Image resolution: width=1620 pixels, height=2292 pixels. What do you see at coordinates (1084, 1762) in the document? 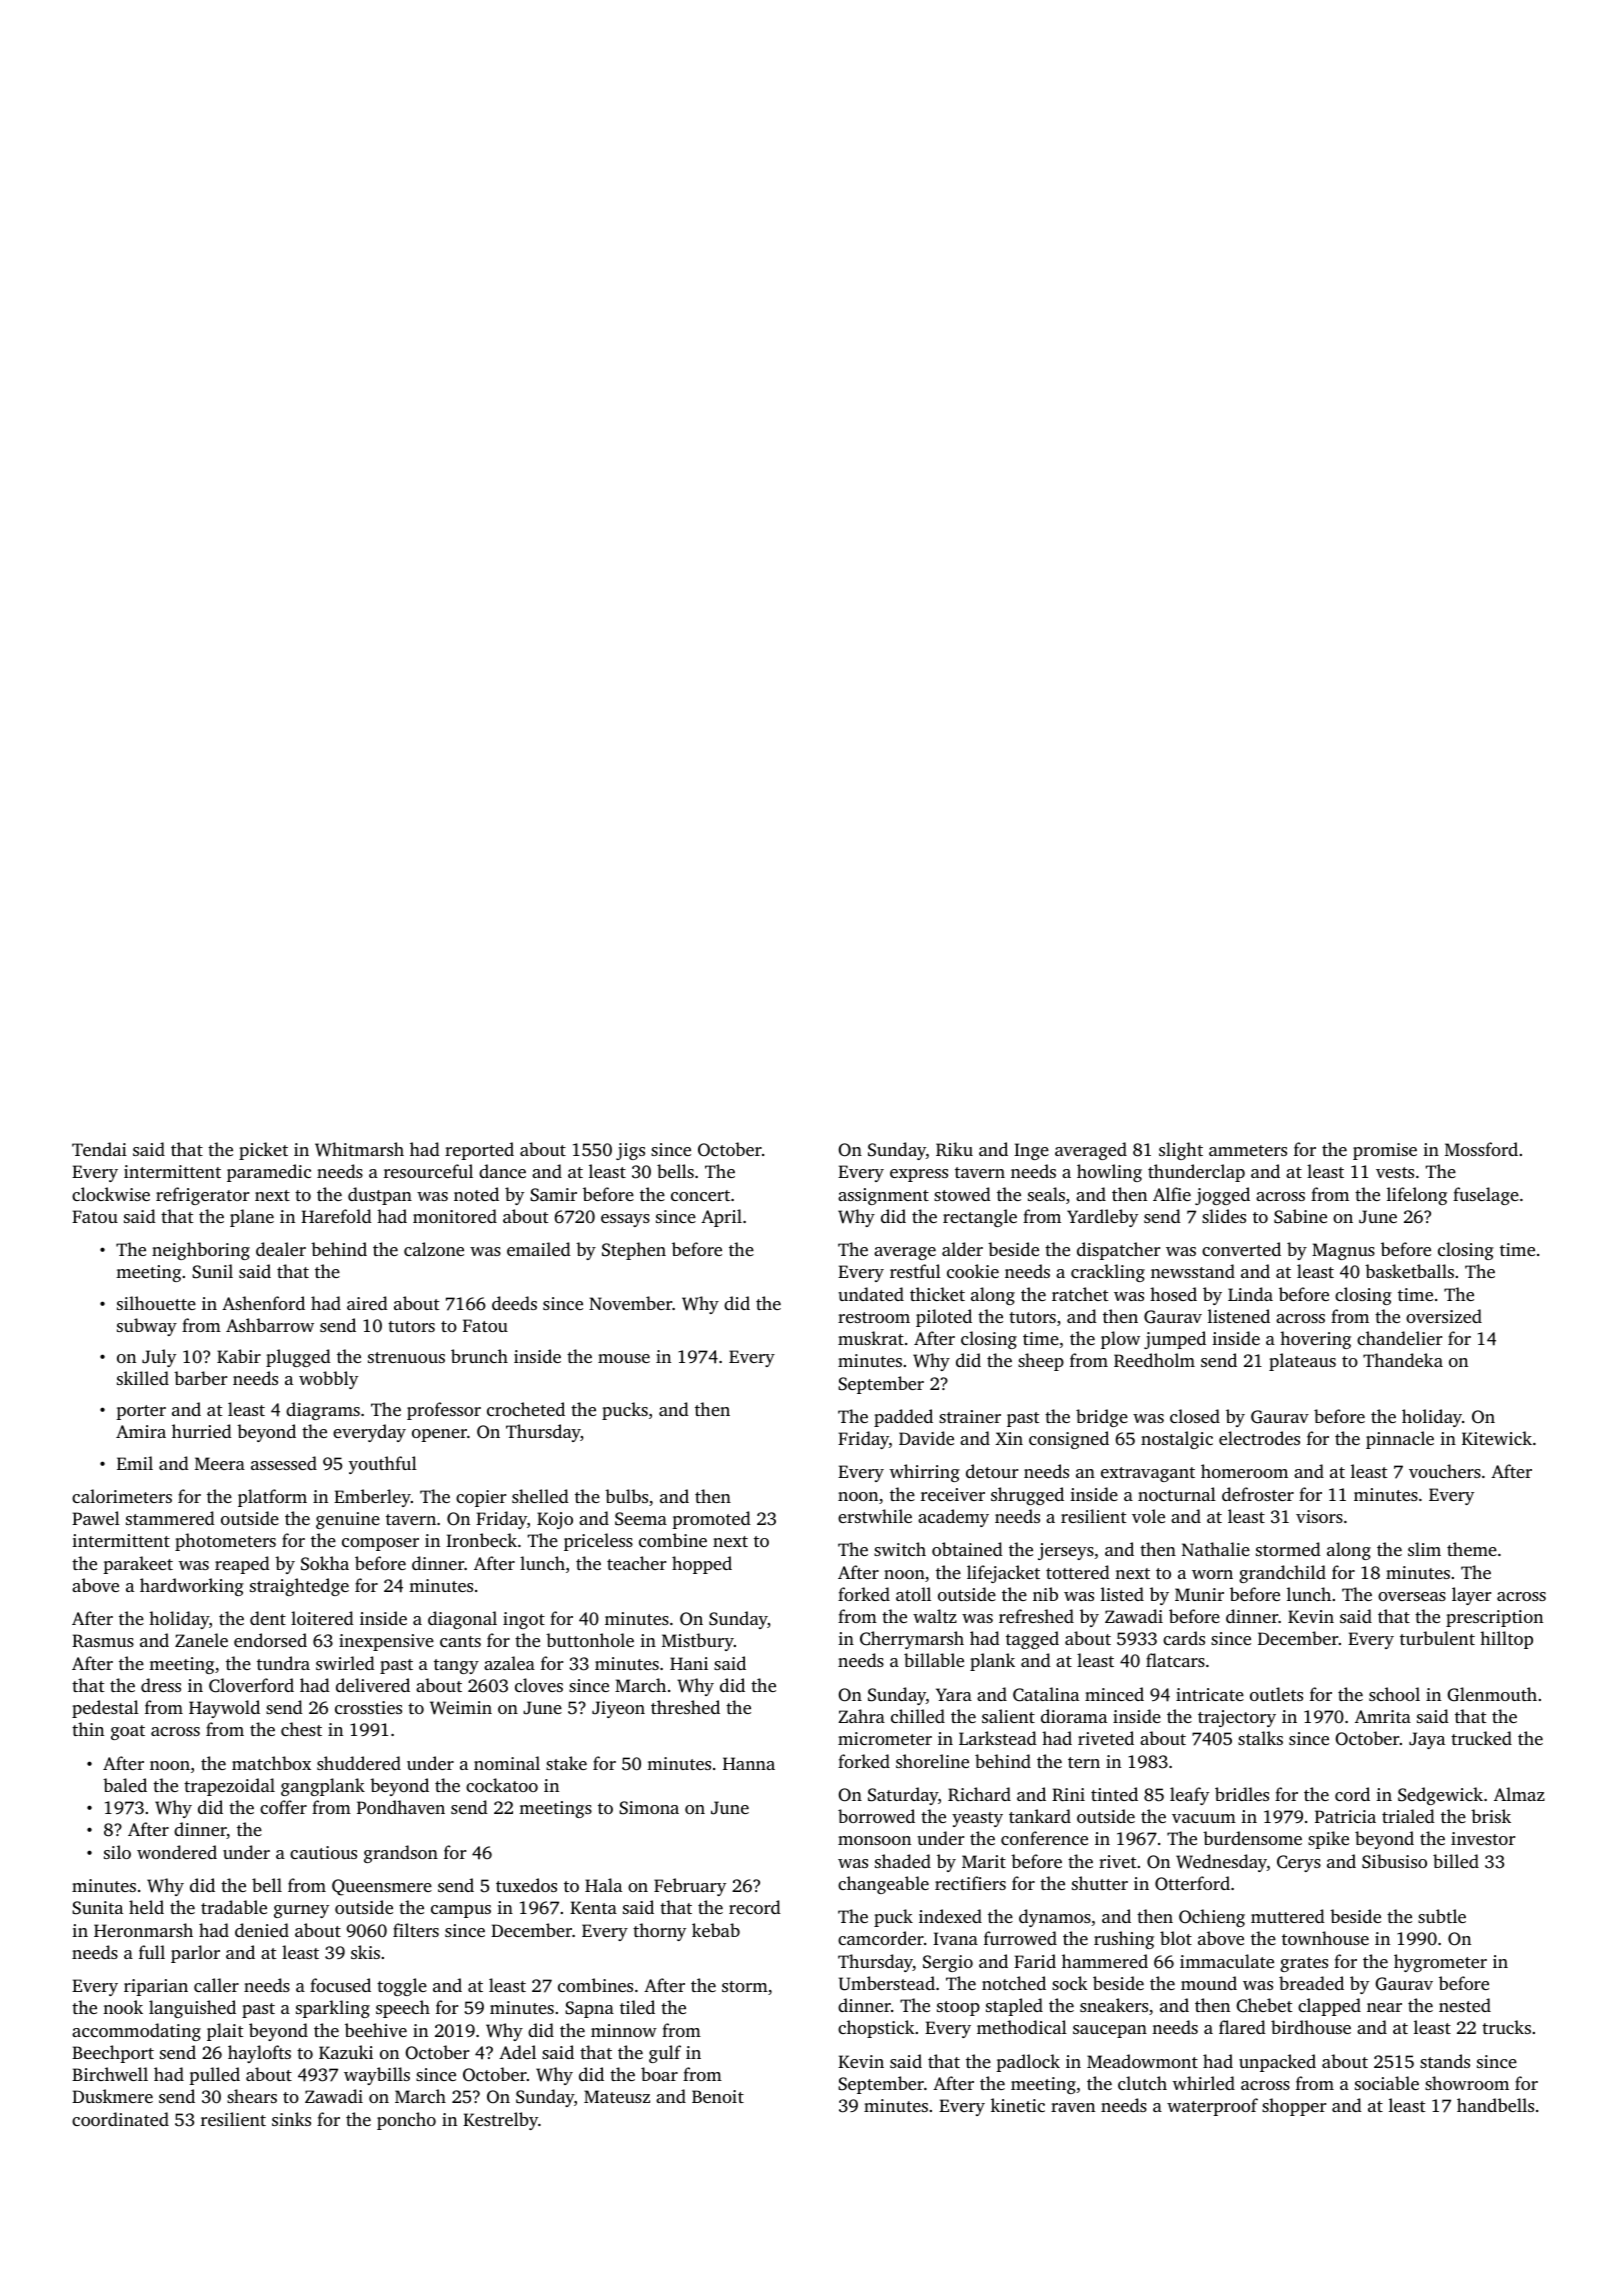
I see `tern` at bounding box center [1084, 1762].
